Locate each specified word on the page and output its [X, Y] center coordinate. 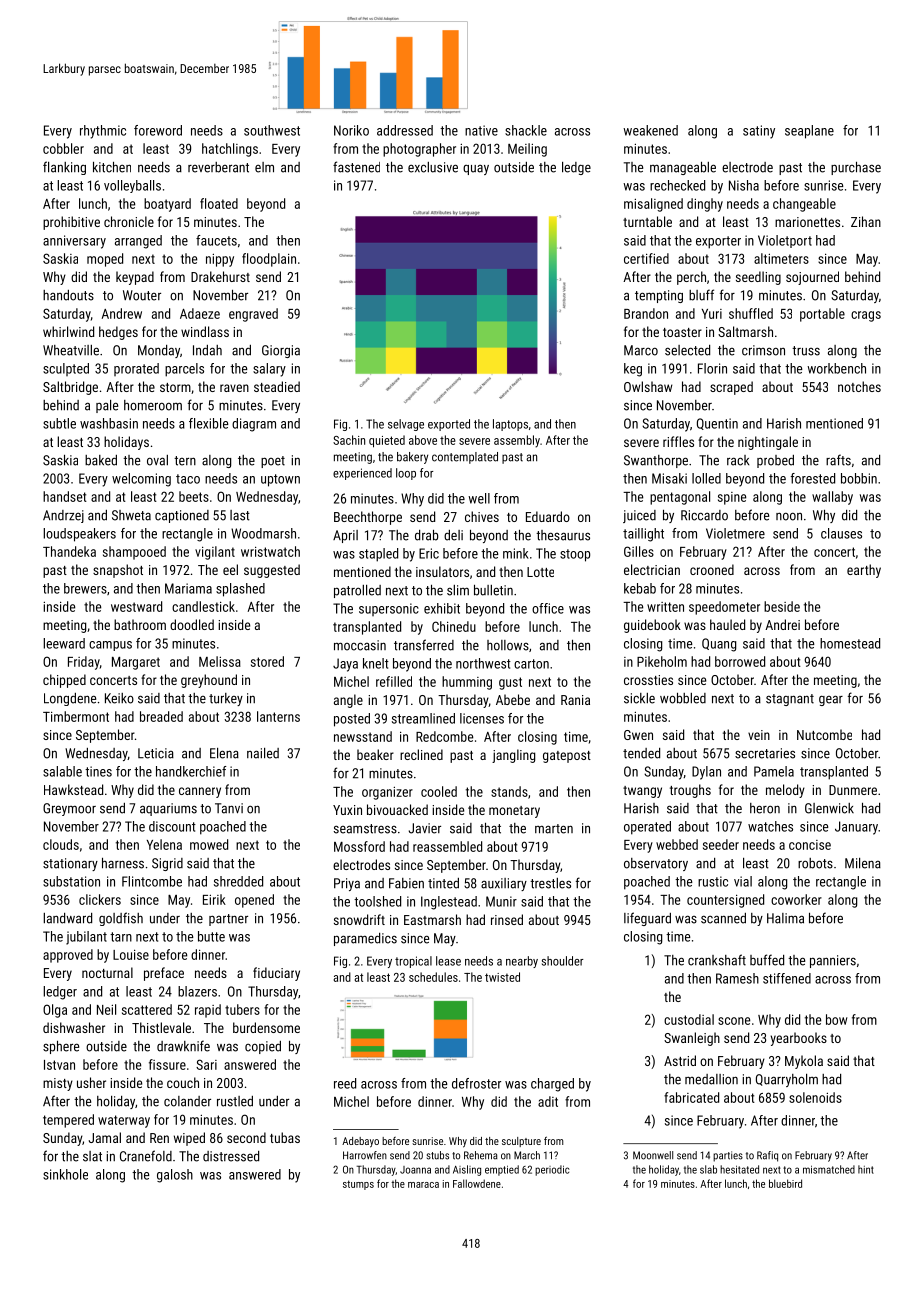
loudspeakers [79, 535]
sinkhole [65, 1174]
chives [482, 516]
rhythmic [103, 132]
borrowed [740, 661]
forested [813, 478]
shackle [526, 130]
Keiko [119, 698]
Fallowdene [477, 1183]
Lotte [540, 572]
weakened [650, 130]
